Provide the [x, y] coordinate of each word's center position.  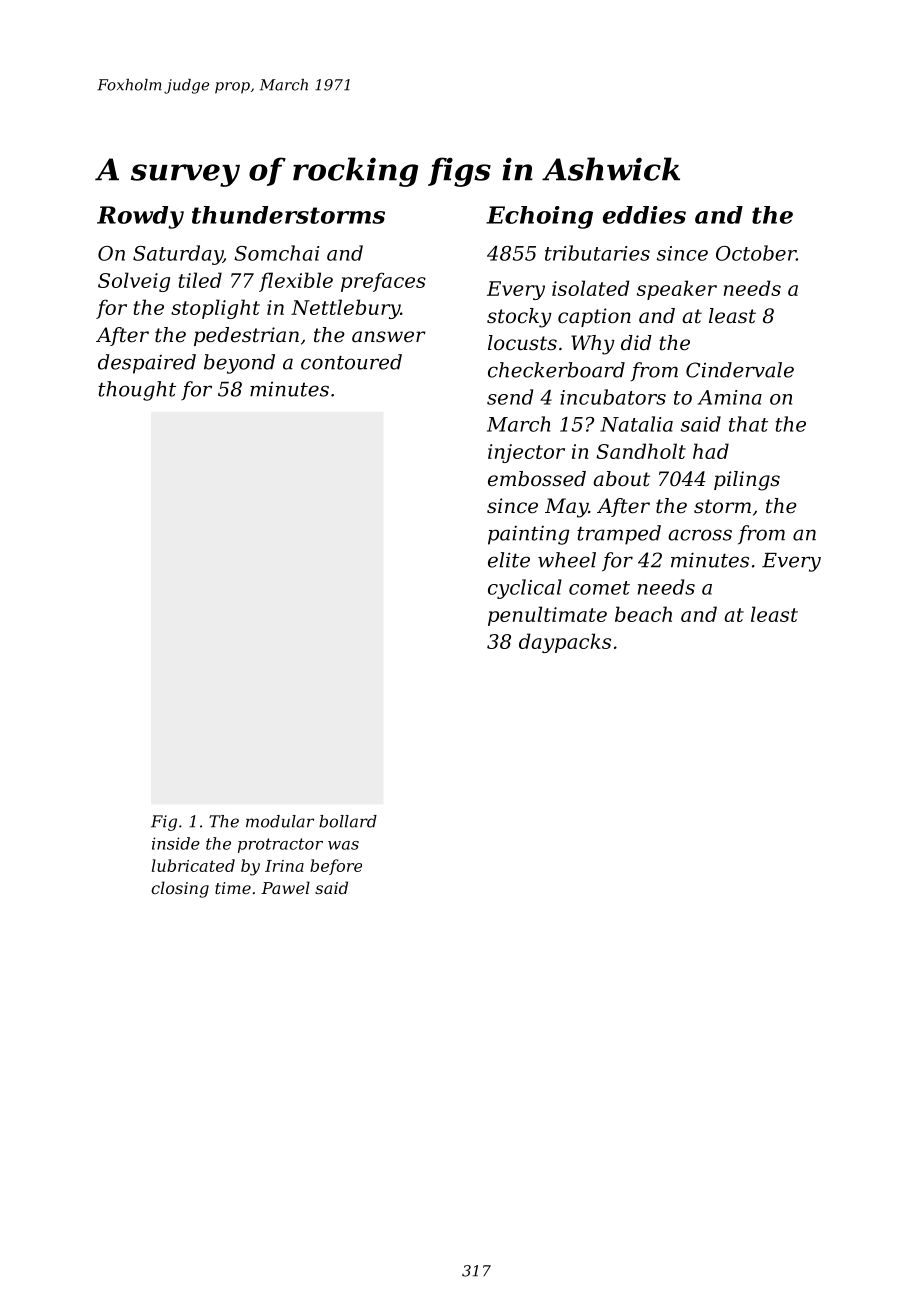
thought [137, 391]
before [336, 867]
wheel [567, 560]
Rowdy [140, 217]
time [233, 888]
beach [643, 614]
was [343, 845]
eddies [644, 215]
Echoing [539, 217]
